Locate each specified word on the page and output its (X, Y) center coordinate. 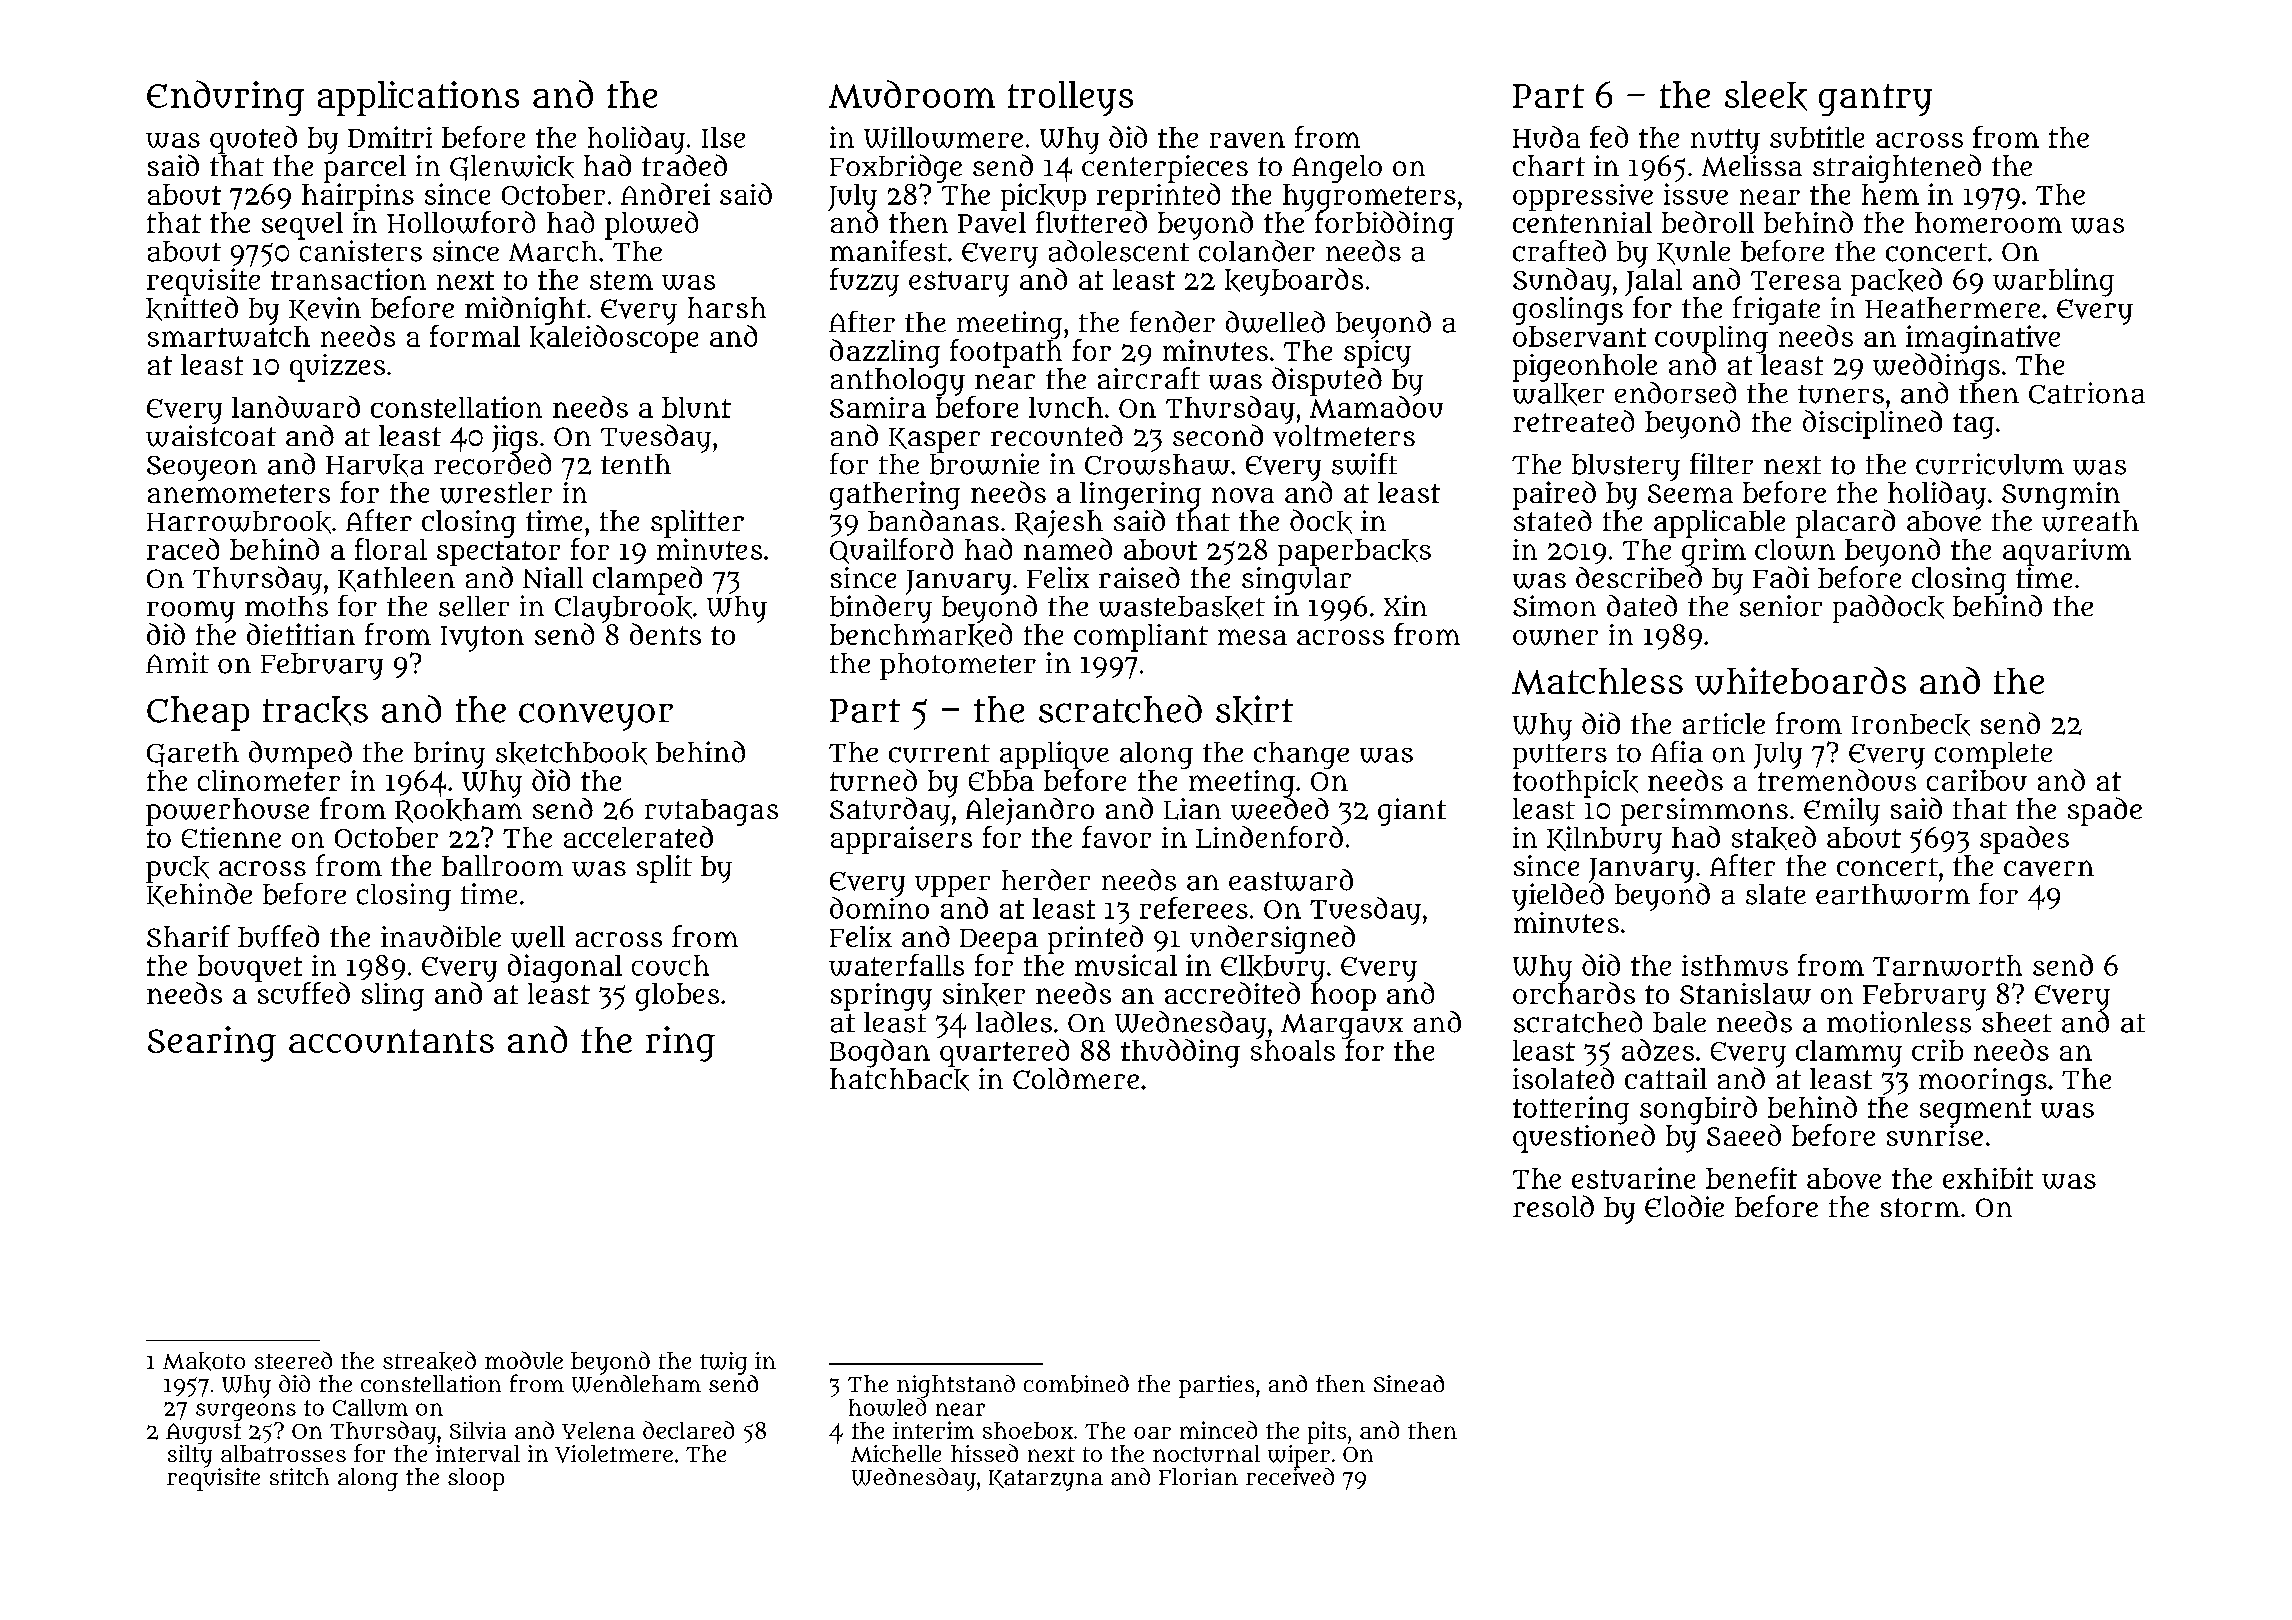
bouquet (250, 968)
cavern (2049, 868)
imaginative (1983, 339)
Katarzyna (1046, 1480)
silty (190, 1456)
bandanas (933, 520)
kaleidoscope (614, 339)
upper (952, 886)
